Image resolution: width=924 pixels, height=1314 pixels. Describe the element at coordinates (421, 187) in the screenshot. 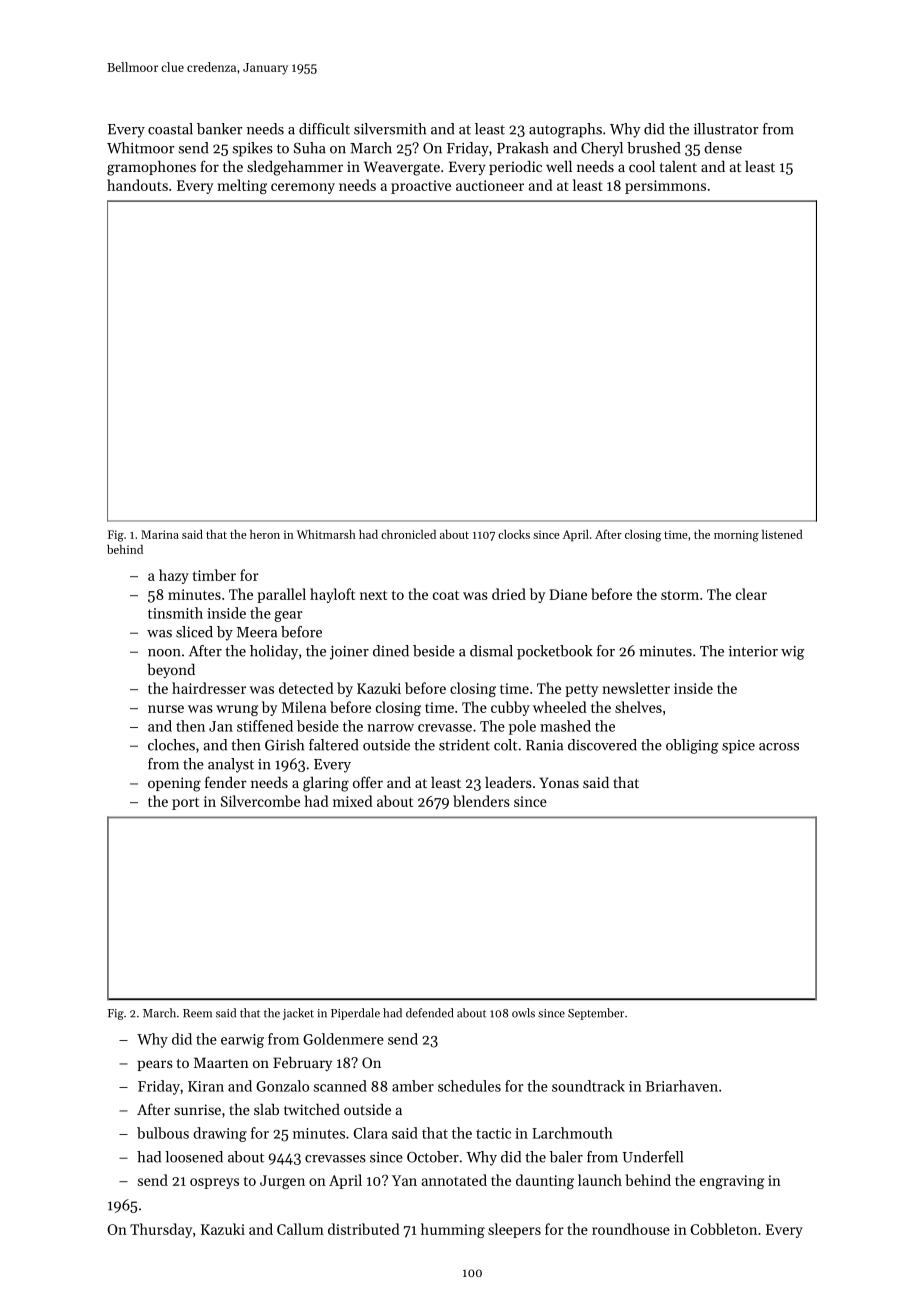

I see `proactive` at that location.
